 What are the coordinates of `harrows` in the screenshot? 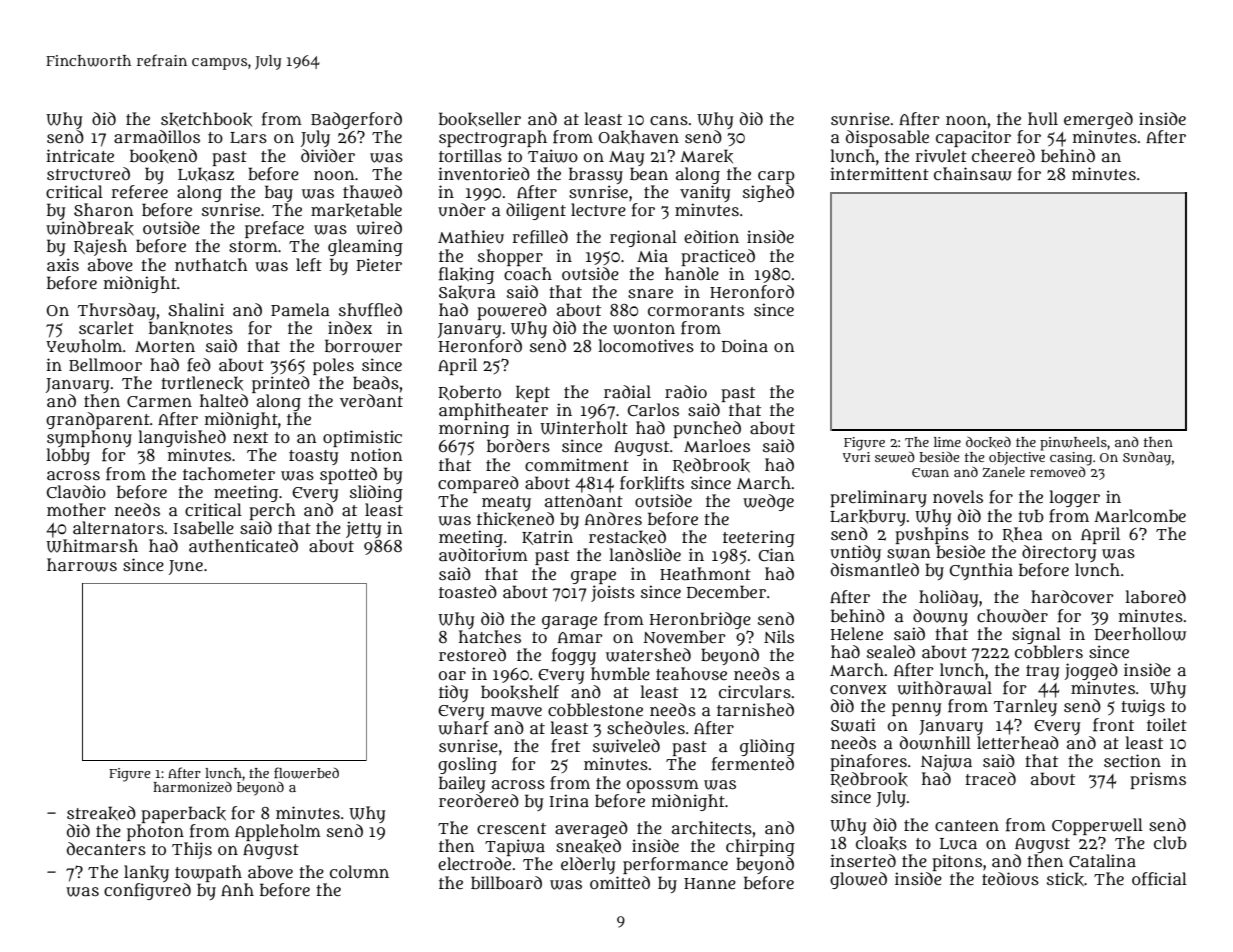 It's located at (82, 565).
